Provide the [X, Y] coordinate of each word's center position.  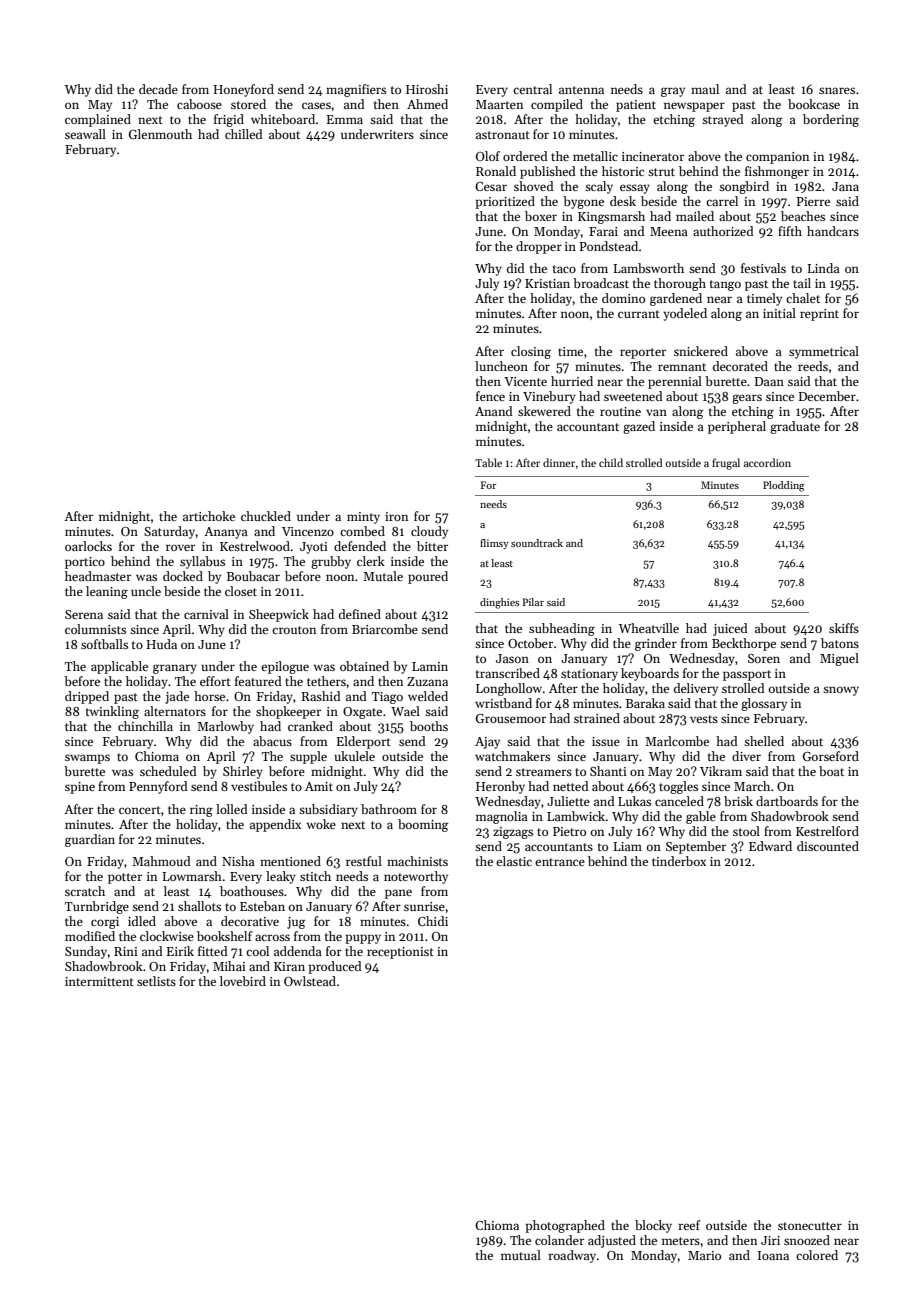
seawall [85, 134]
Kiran [289, 966]
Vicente [525, 381]
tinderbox [679, 861]
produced [335, 967]
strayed [723, 120]
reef [689, 1225]
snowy [841, 691]
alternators [175, 711]
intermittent [99, 981]
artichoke [209, 516]
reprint [819, 315]
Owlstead [310, 981]
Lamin [430, 666]
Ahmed [427, 104]
